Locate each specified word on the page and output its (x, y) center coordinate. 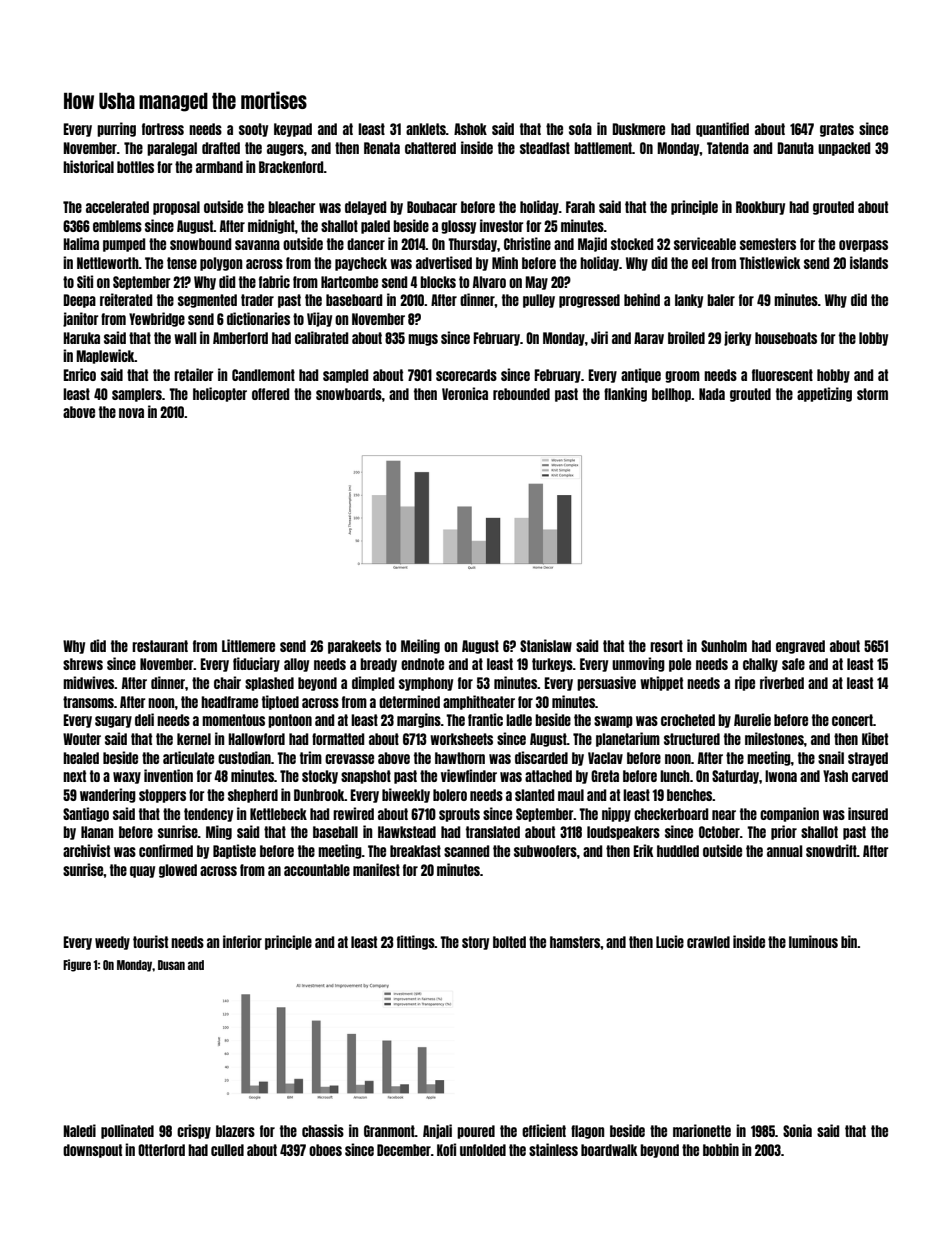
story (475, 943)
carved (870, 776)
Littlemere (248, 645)
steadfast (545, 148)
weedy (112, 943)
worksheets (461, 739)
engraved (800, 647)
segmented (207, 301)
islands (869, 262)
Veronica (465, 393)
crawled (708, 942)
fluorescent (782, 375)
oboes (325, 1150)
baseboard (354, 300)
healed (81, 758)
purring (116, 129)
